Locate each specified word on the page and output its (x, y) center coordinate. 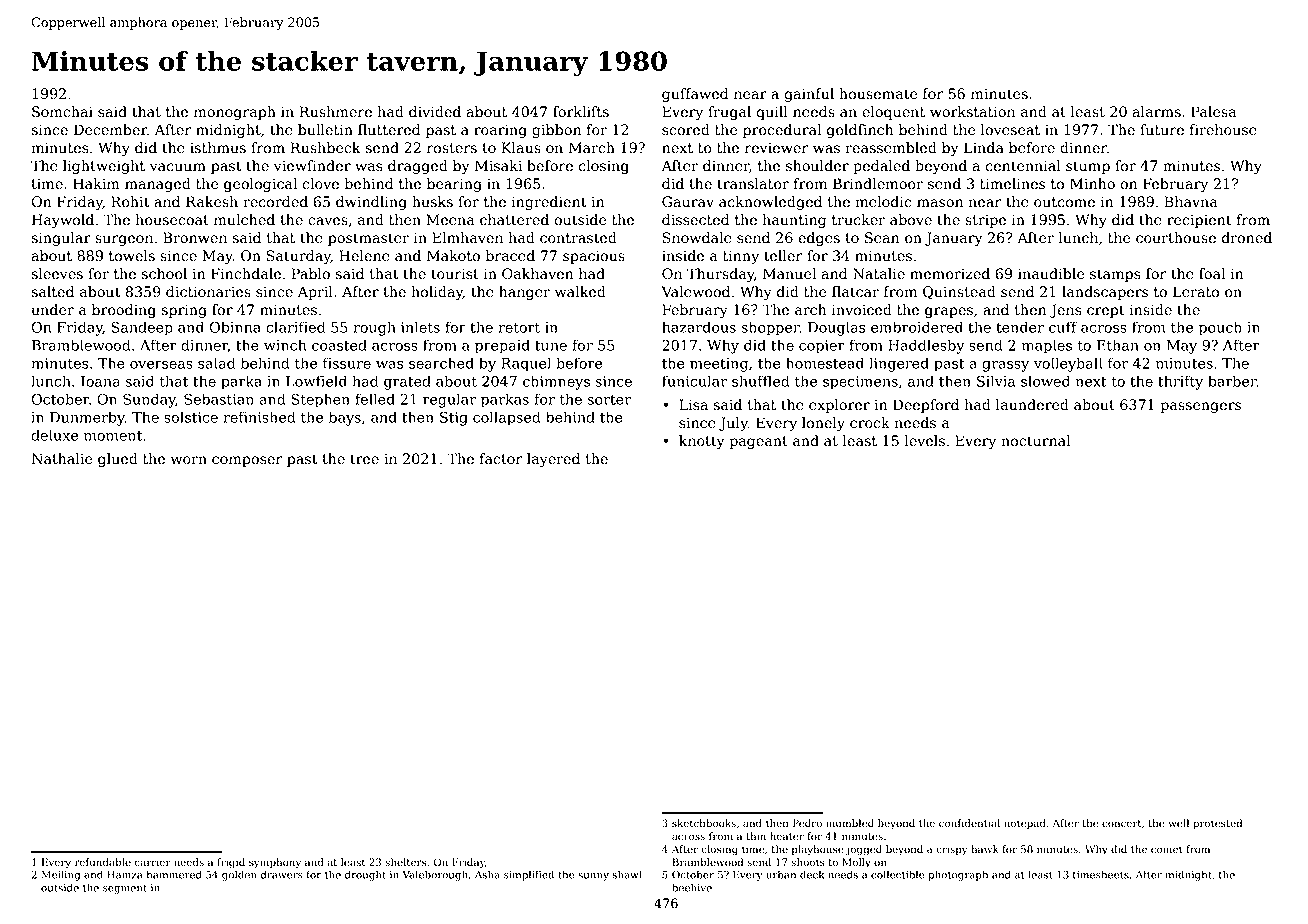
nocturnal (1035, 441)
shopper (770, 328)
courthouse (1176, 238)
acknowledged (770, 203)
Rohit (130, 202)
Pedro (807, 823)
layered (553, 460)
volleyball (1068, 364)
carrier (153, 862)
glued (118, 460)
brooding (124, 311)
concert (1121, 824)
